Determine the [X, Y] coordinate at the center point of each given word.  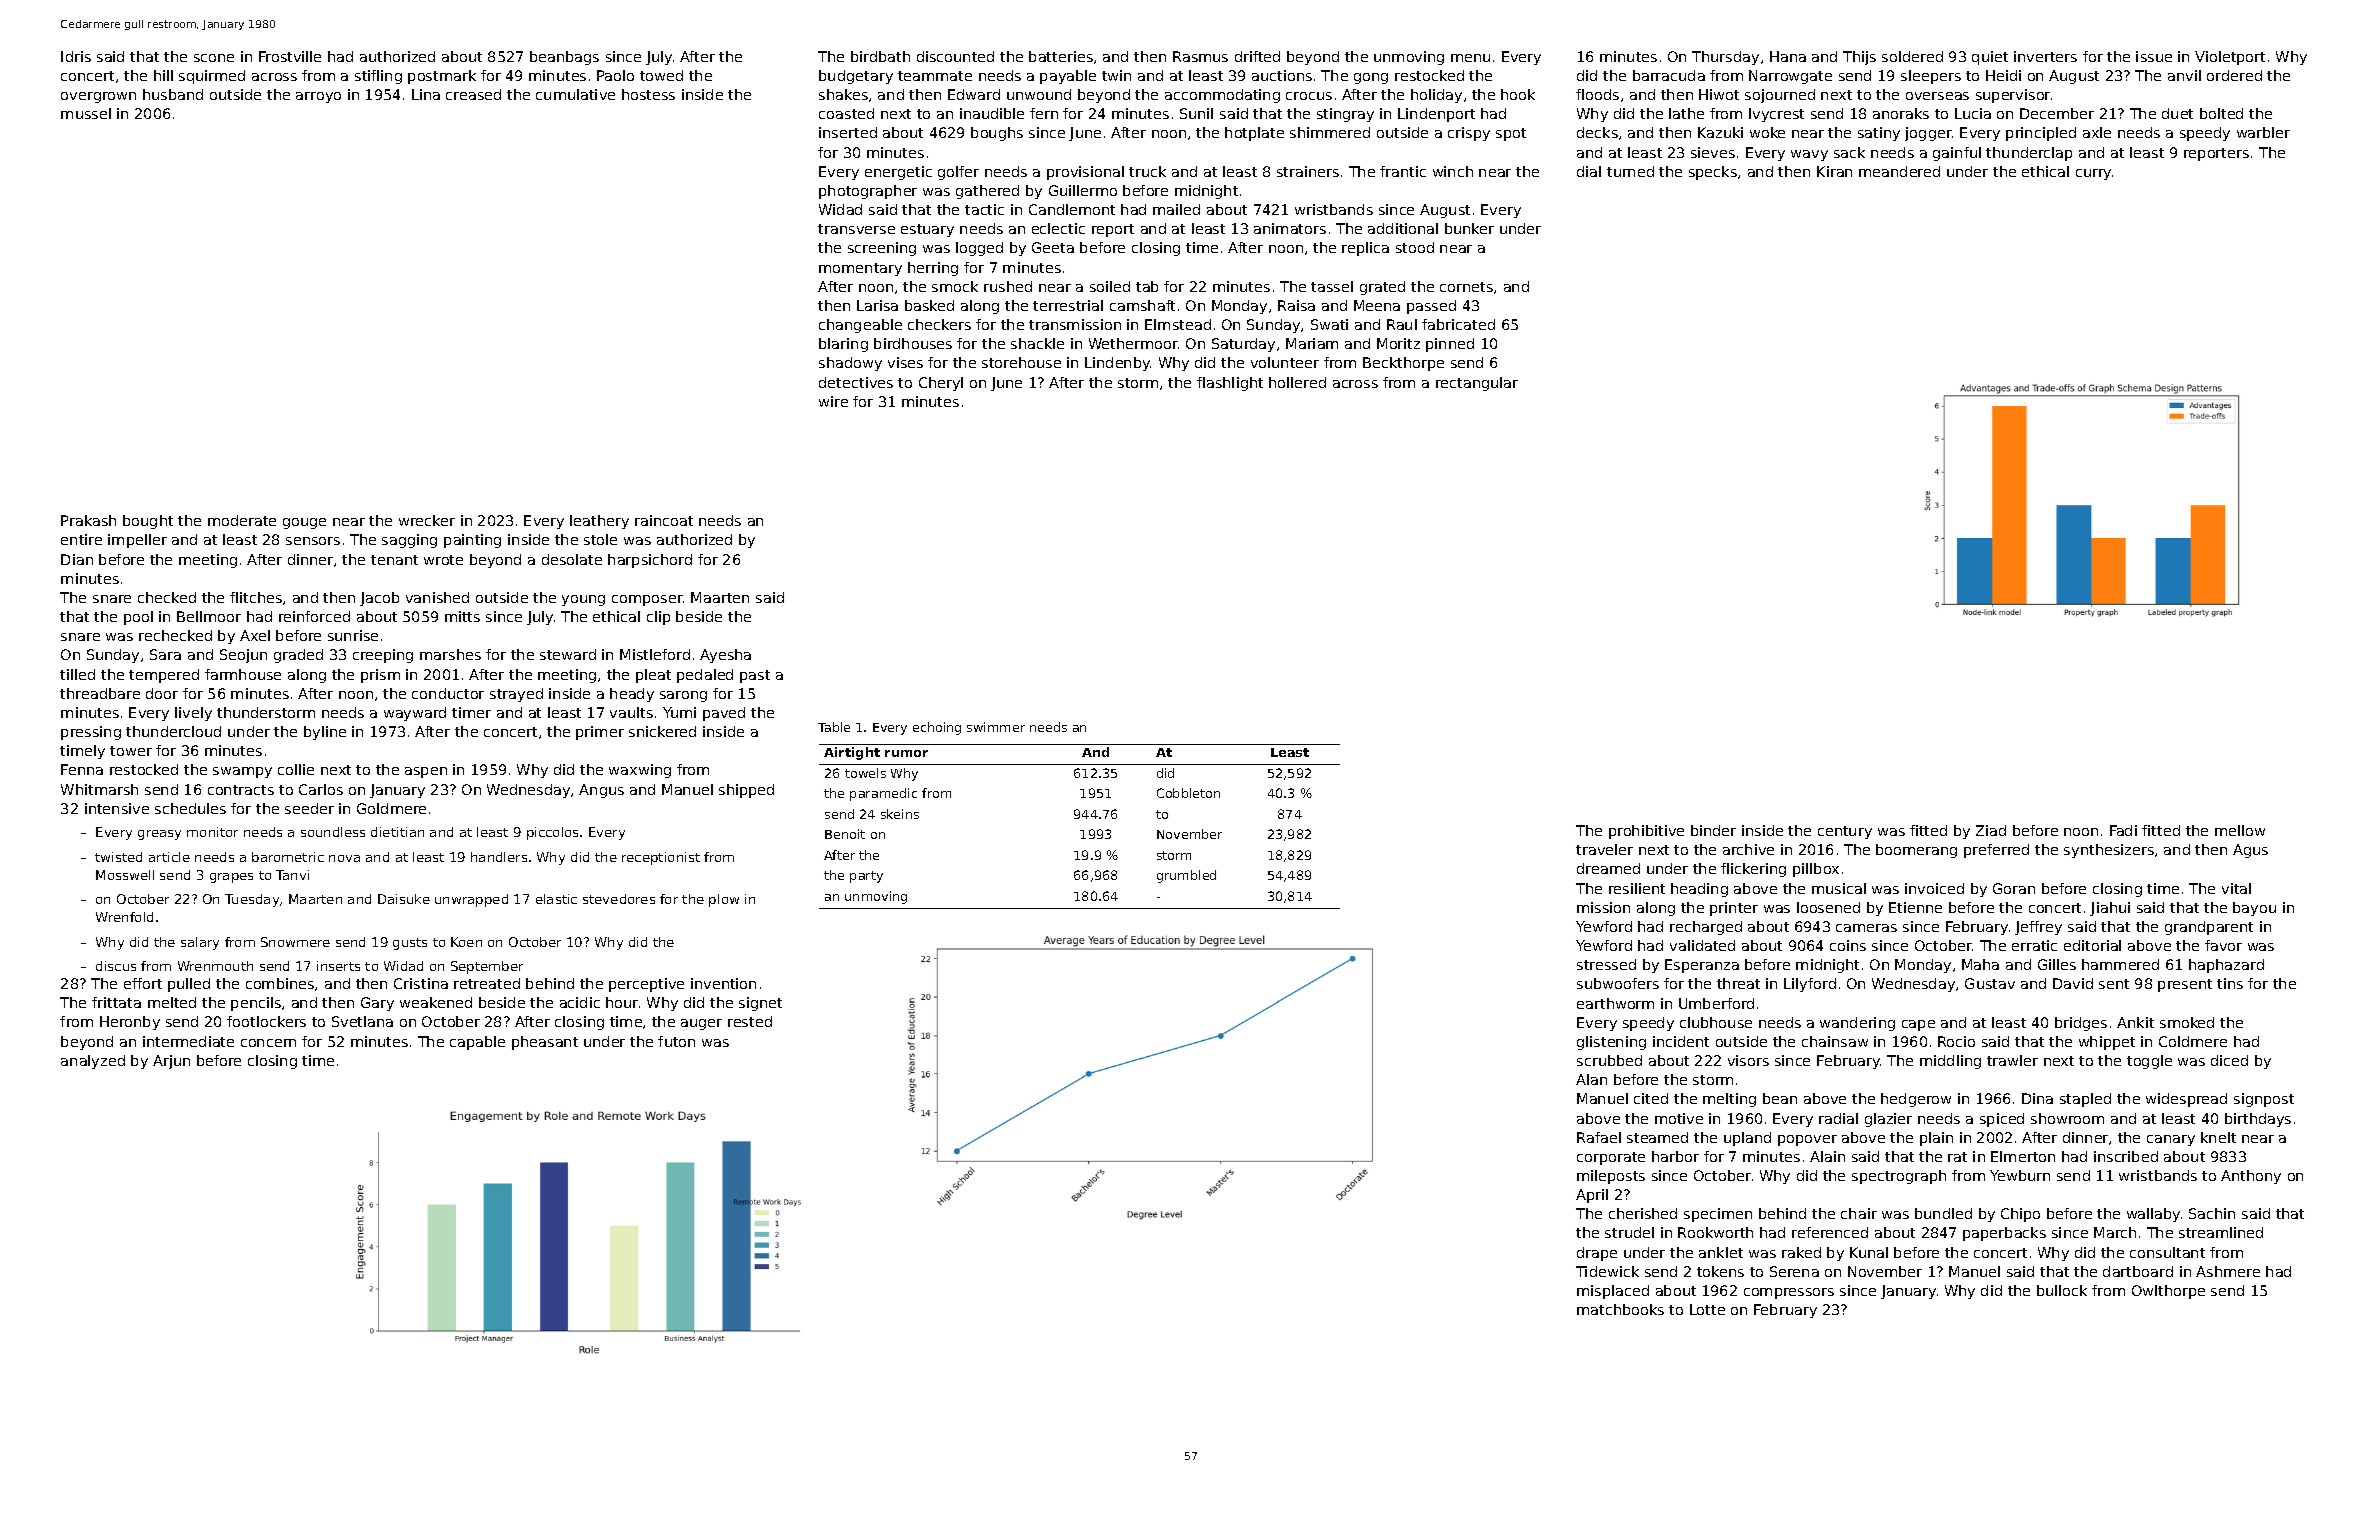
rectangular [1477, 384]
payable [1068, 77]
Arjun [171, 1062]
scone [214, 58]
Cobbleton [1188, 793]
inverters [2045, 56]
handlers [499, 857]
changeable [860, 326]
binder [1713, 830]
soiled [1110, 286]
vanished [437, 597]
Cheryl [941, 384]
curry [2093, 174]
